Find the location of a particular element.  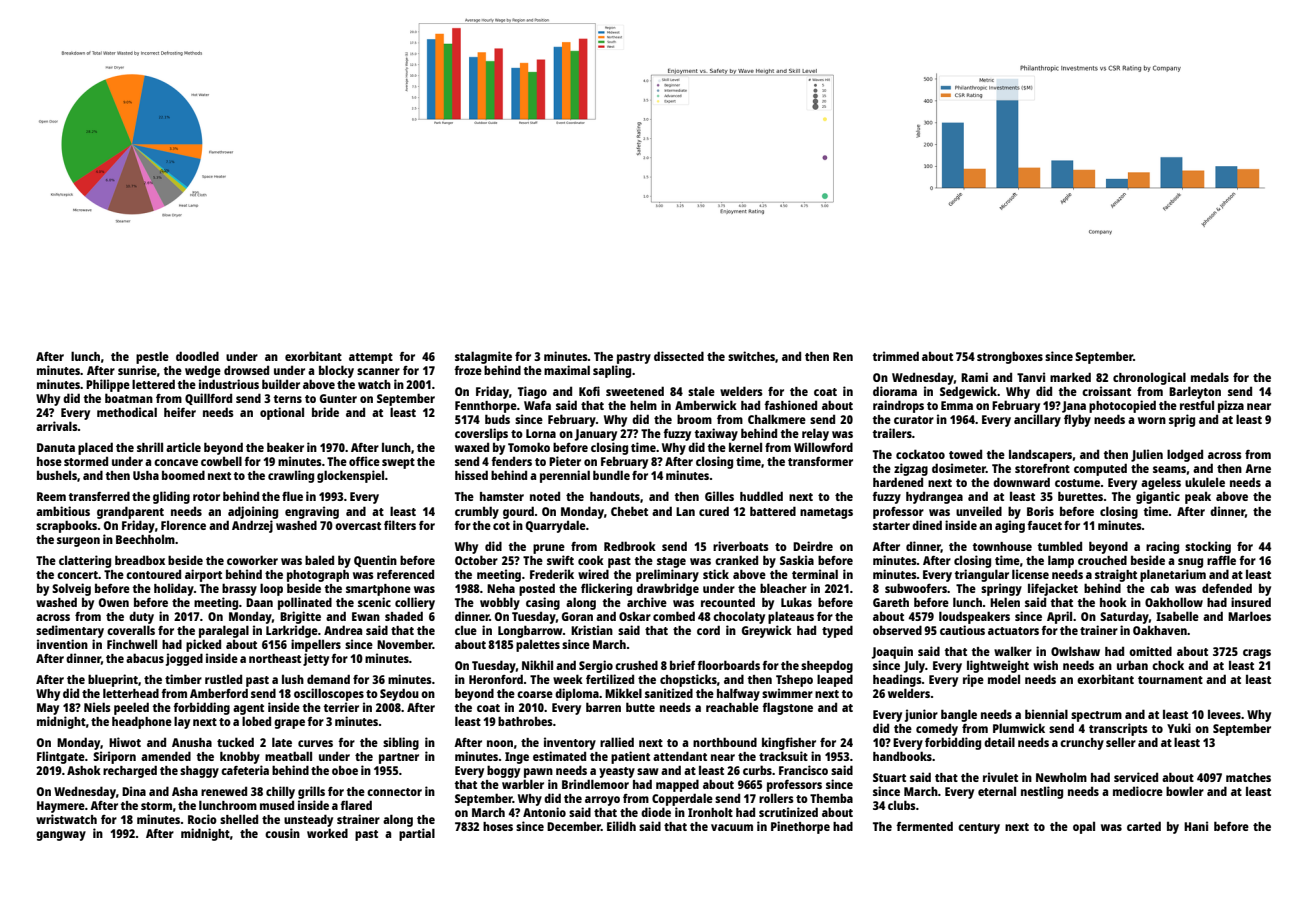

medals is located at coordinates (1210, 377).
